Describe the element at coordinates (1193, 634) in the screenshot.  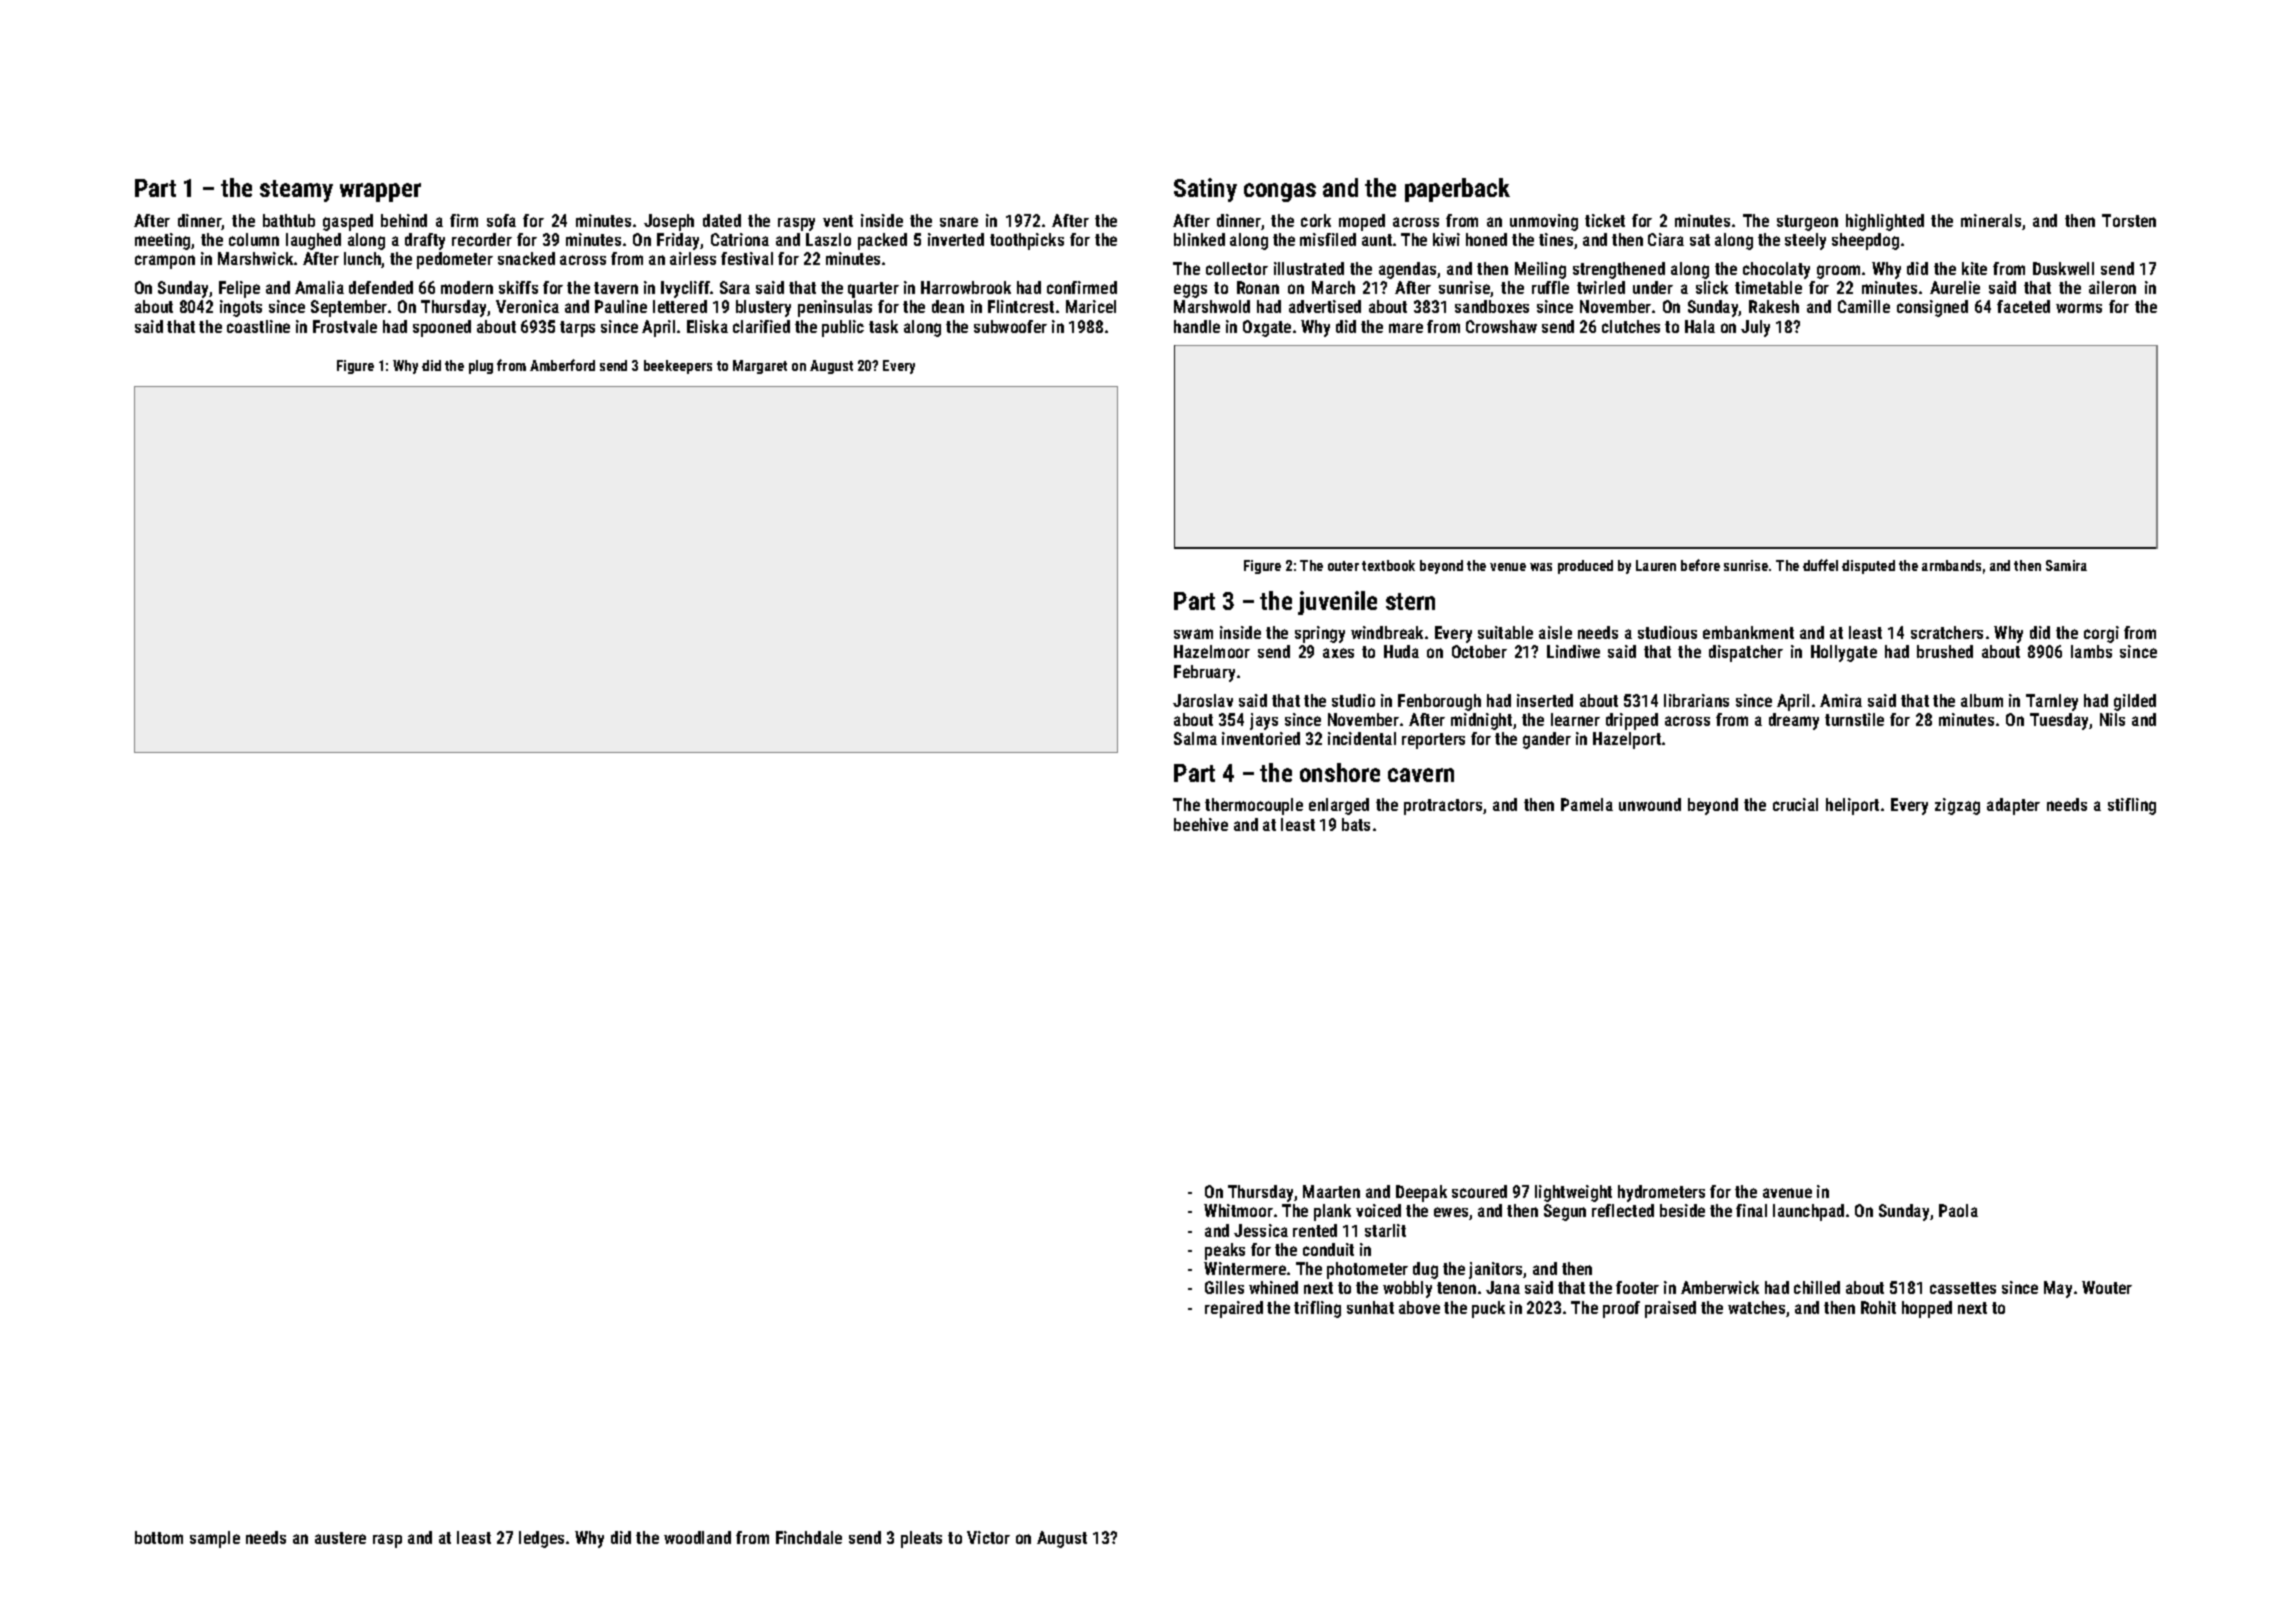
I see `swam` at that location.
